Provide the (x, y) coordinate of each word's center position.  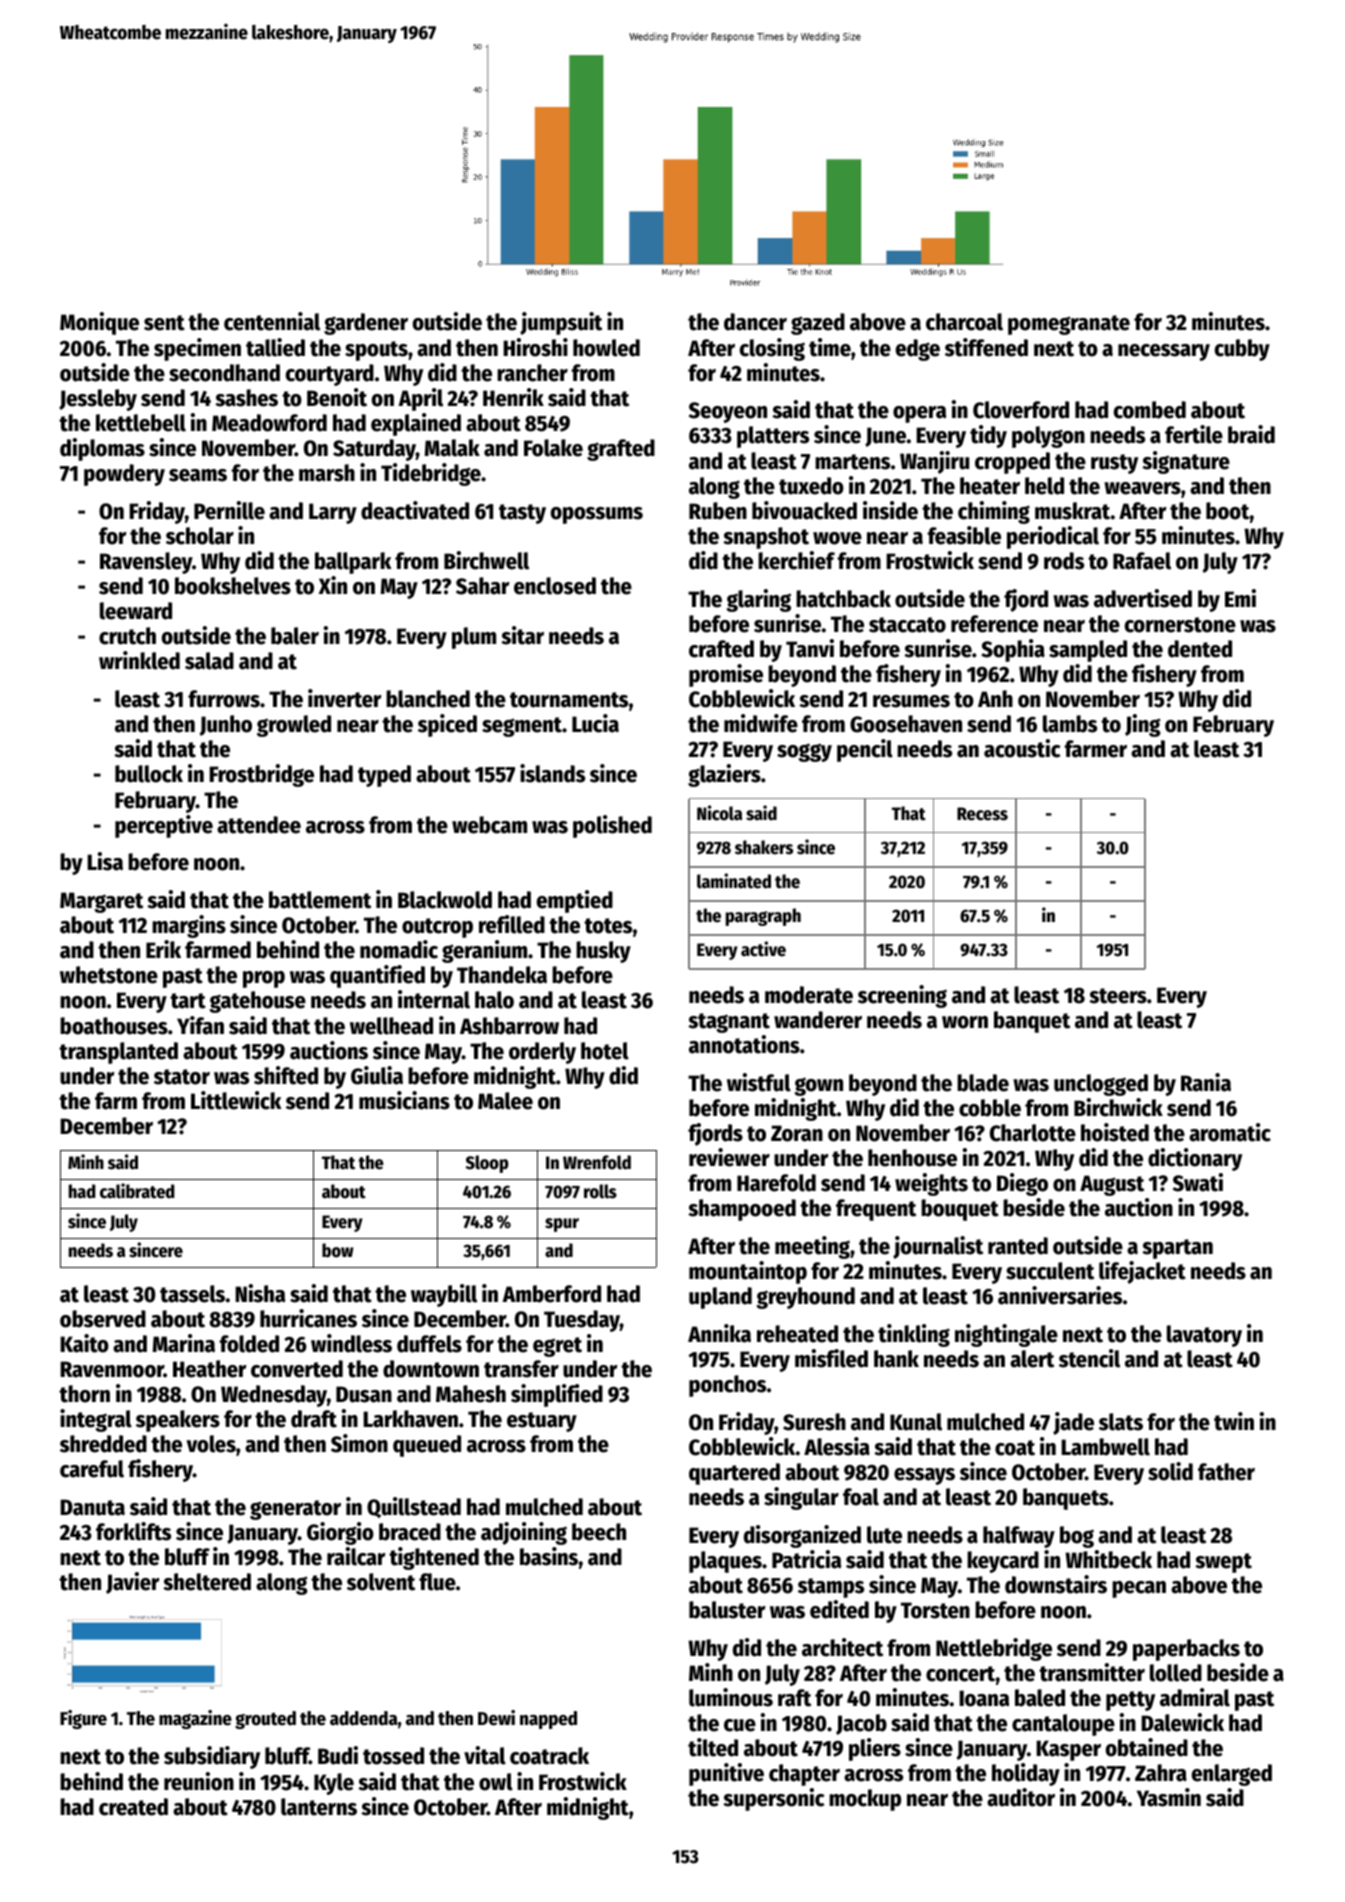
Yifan (200, 1025)
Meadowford (269, 423)
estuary (542, 1422)
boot (1228, 511)
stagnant (729, 1023)
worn (965, 1022)
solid (1170, 1471)
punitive (726, 1774)
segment (522, 727)
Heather (210, 1369)
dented (1200, 649)
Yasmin (1169, 1797)
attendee (259, 825)
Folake (553, 448)
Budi (338, 1755)
